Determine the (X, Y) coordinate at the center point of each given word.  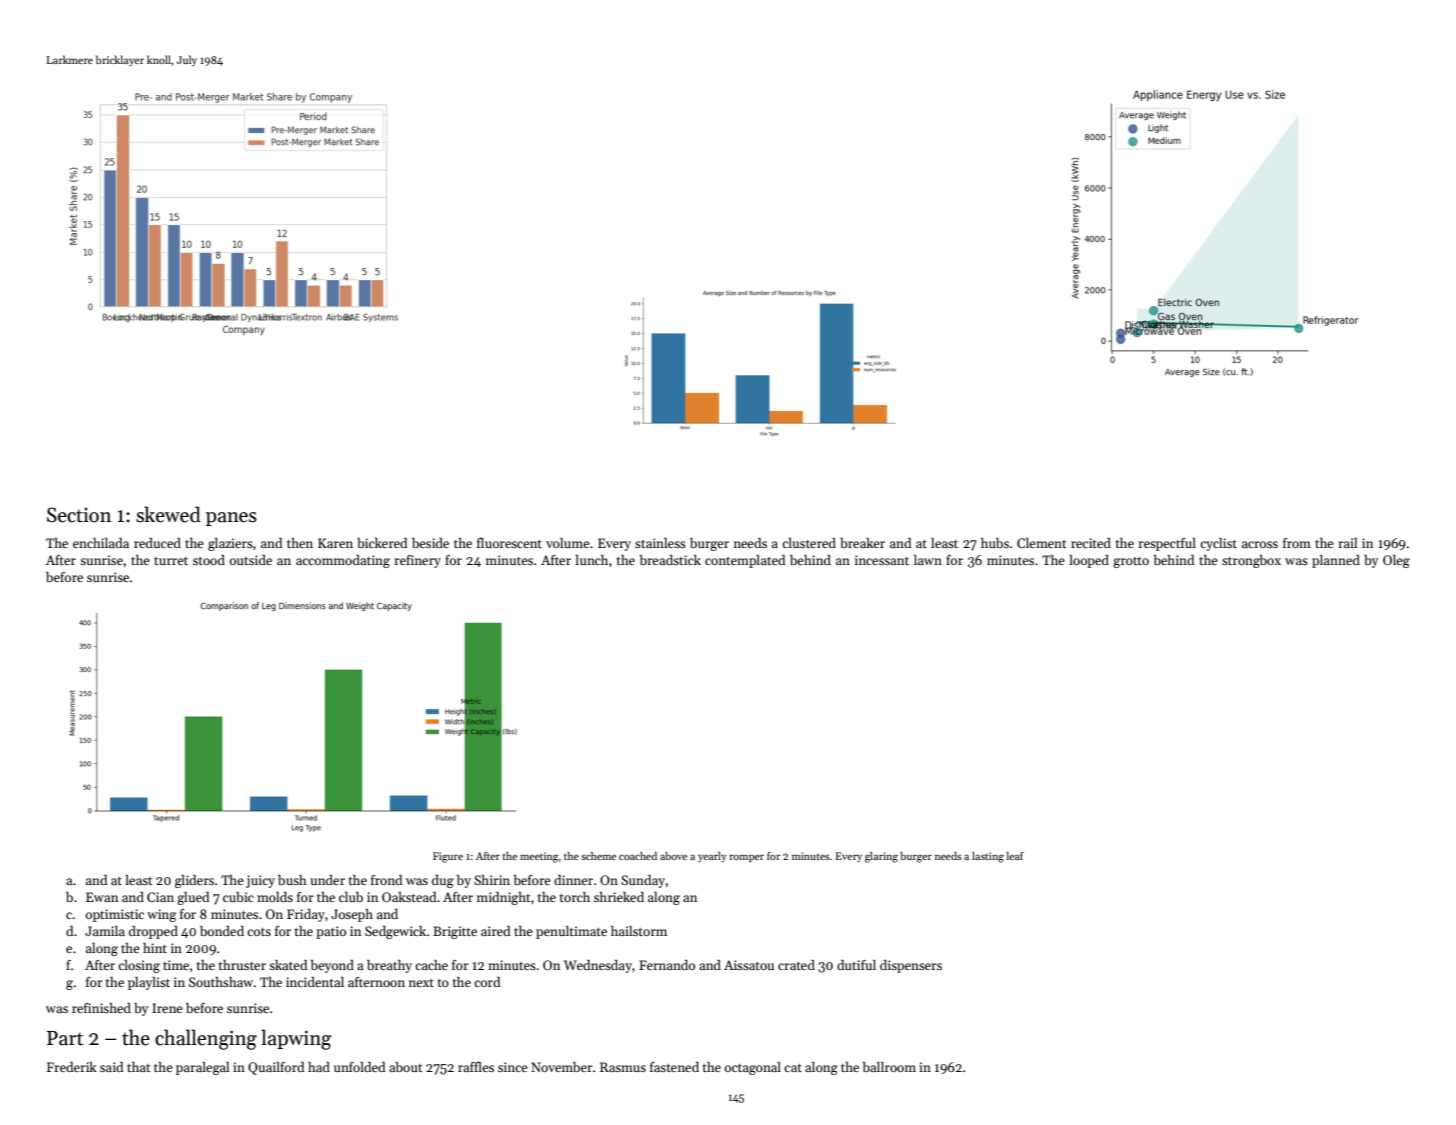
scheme (598, 856)
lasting (988, 857)
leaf (1015, 856)
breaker (862, 543)
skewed (168, 514)
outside (251, 560)
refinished (101, 1008)
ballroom (889, 1067)
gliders (194, 881)
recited (1091, 543)
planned (1336, 561)
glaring (881, 857)
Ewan (102, 897)
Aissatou (749, 965)
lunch (591, 560)
